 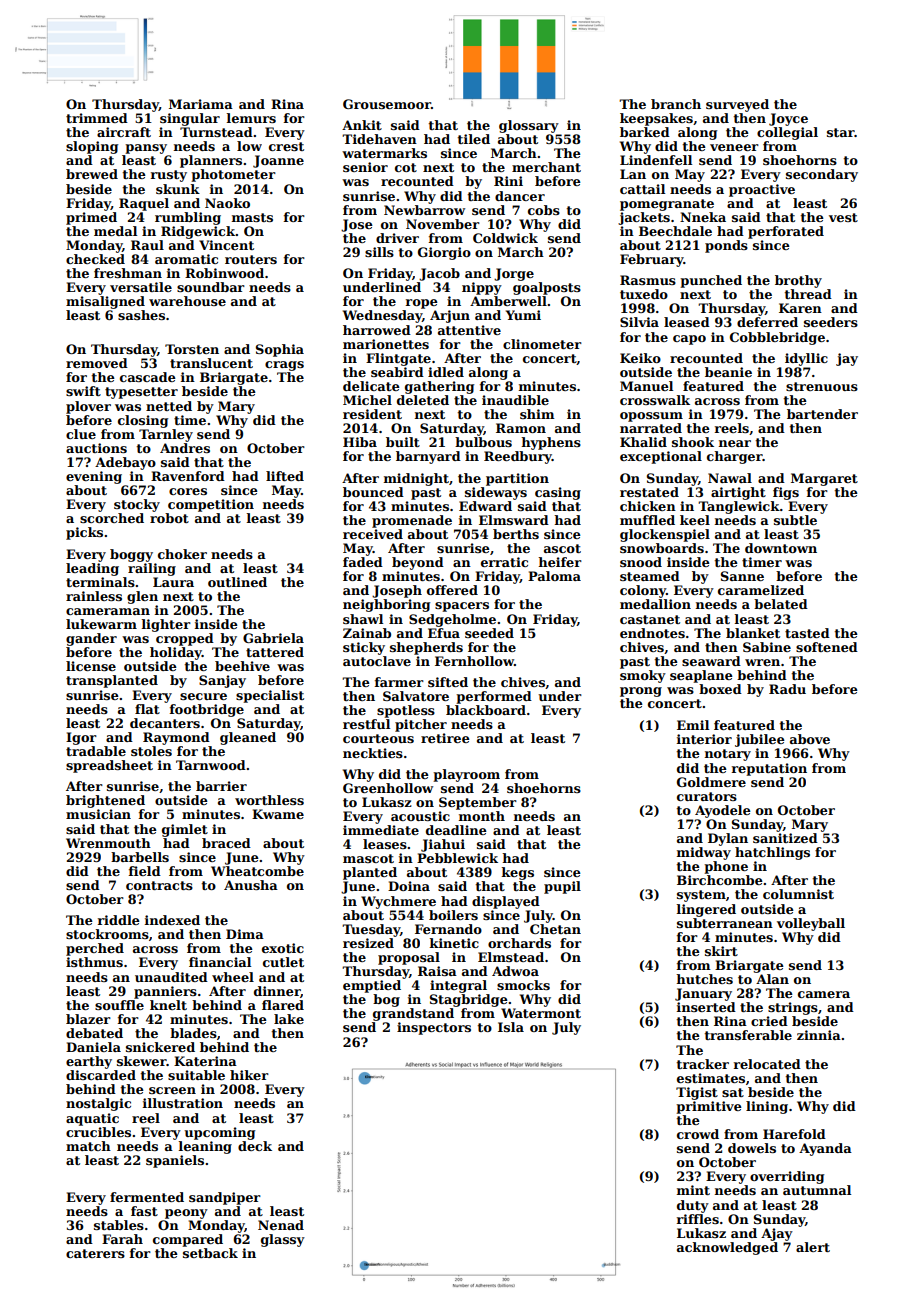 I want to click on Salvatore, so click(x=416, y=696).
